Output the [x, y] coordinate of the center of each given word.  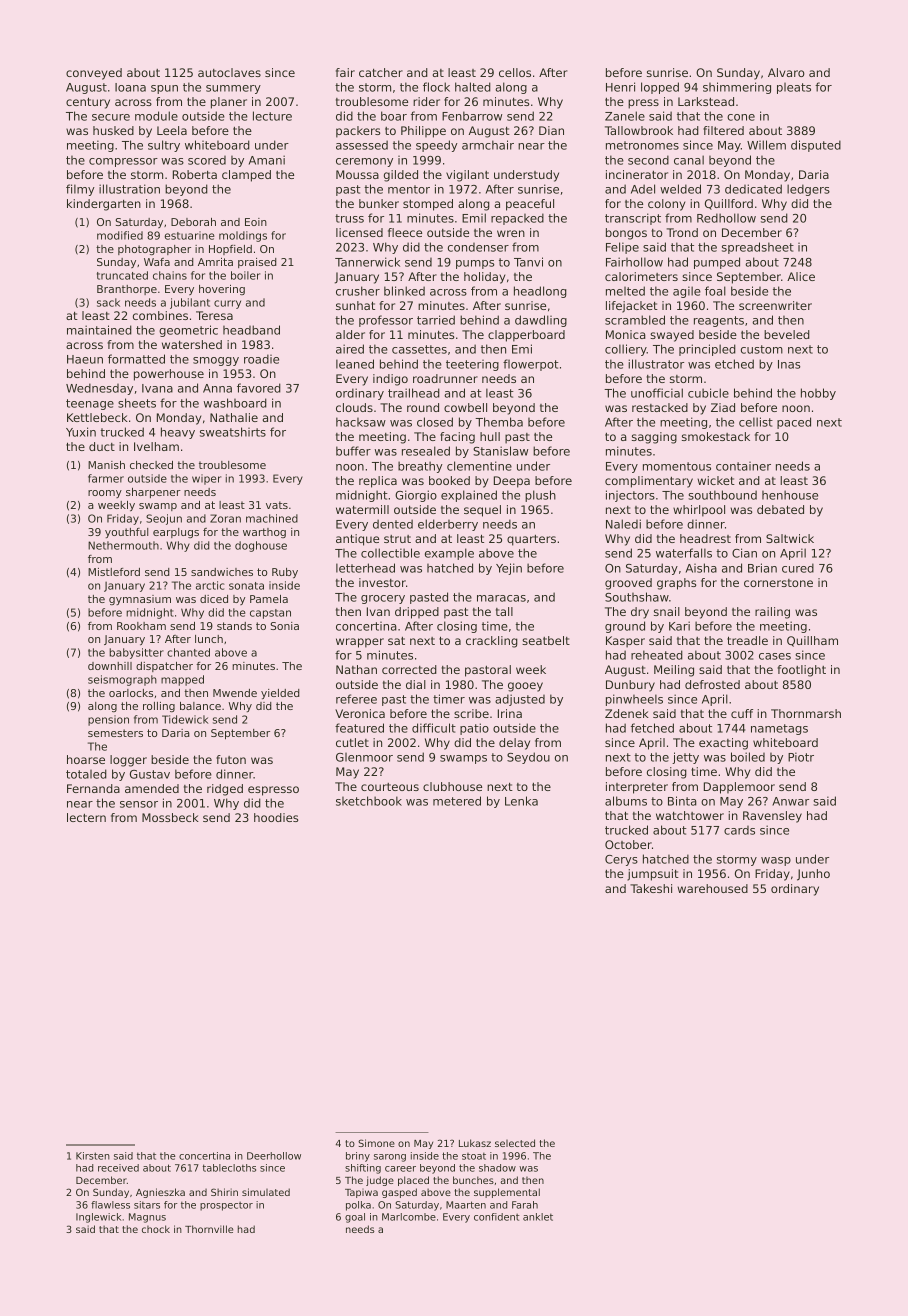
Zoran [225, 518]
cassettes [419, 349]
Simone [376, 1143]
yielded [280, 694]
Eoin [256, 222]
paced [794, 423]
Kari [679, 626]
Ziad [723, 407]
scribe [471, 713]
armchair [488, 145]
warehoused [712, 888]
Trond [682, 232]
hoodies [276, 817]
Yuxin [81, 432]
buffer [353, 451]
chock [156, 1229]
